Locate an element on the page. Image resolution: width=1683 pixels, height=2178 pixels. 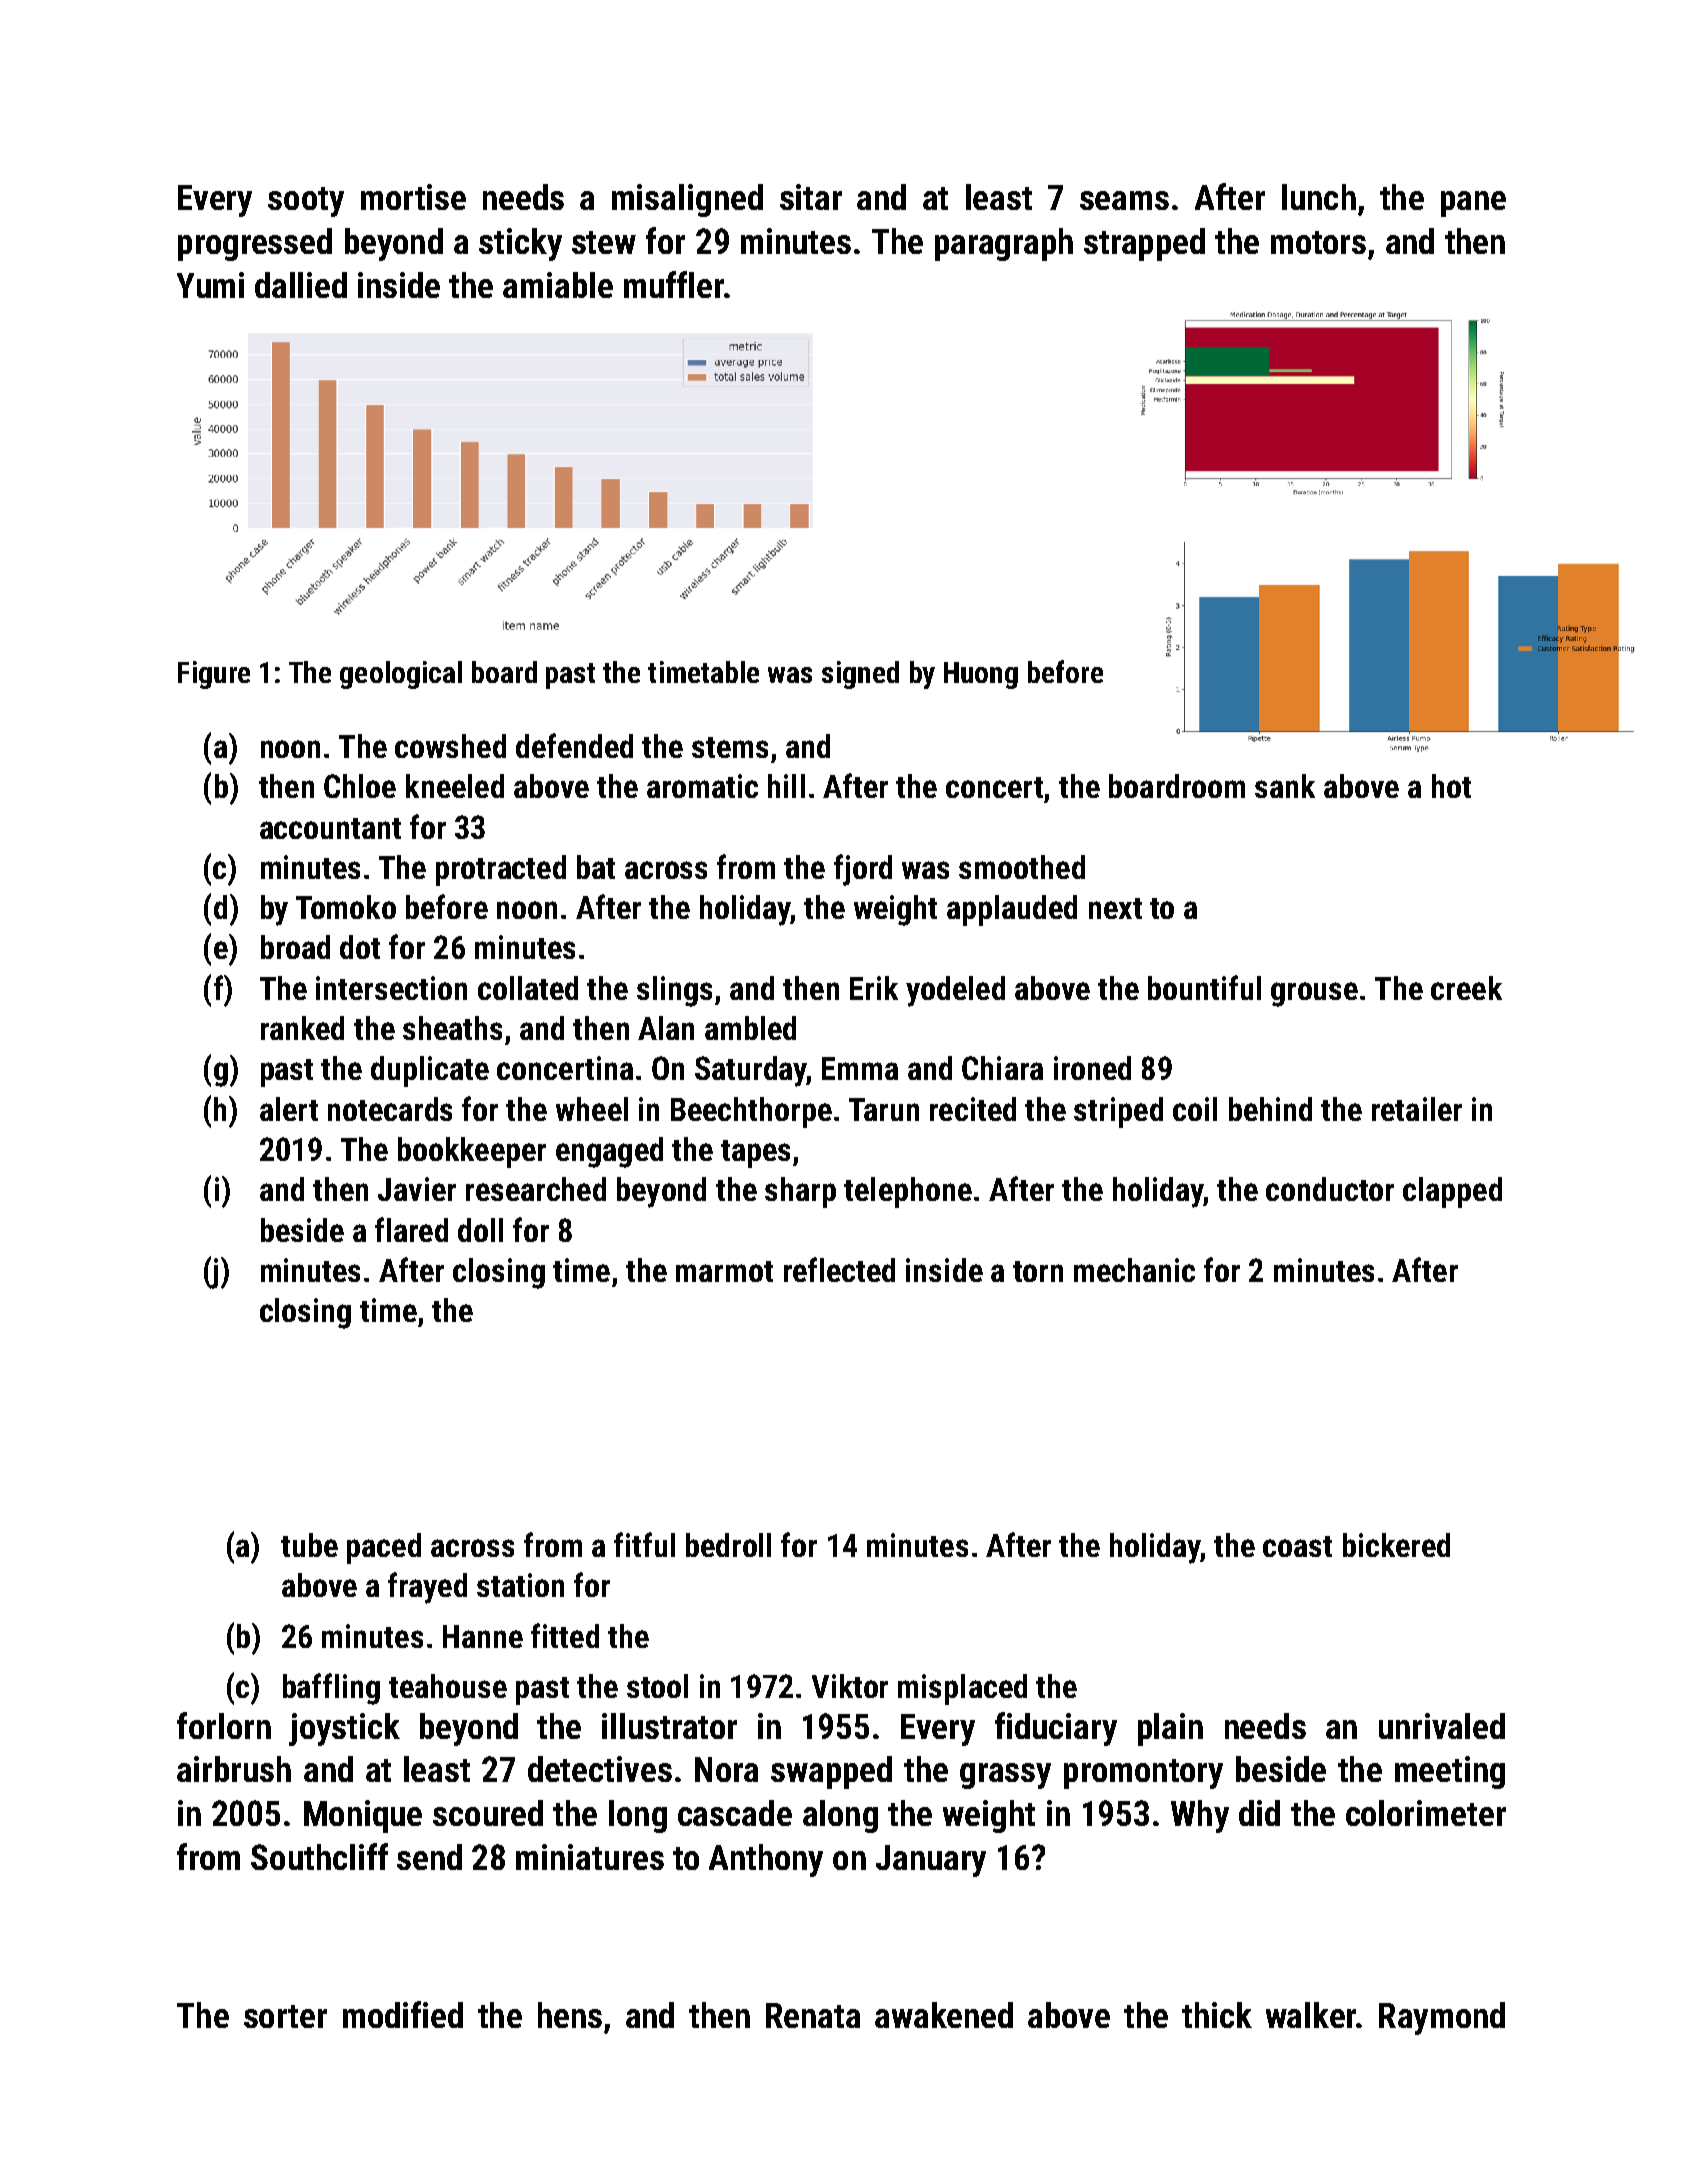
tube is located at coordinates (309, 1545).
